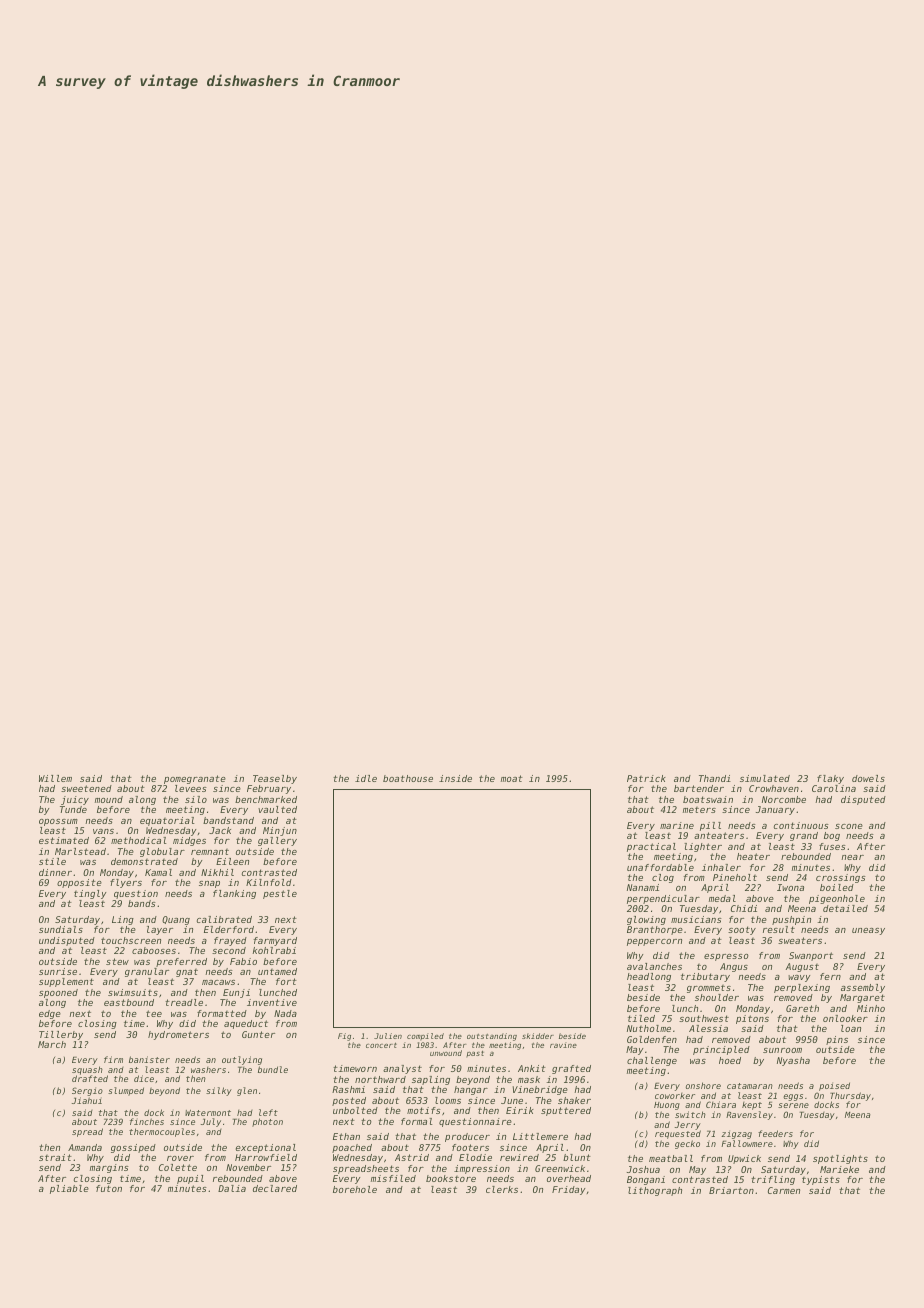 This image has height=1308, width=924. I want to click on medal, so click(722, 898).
